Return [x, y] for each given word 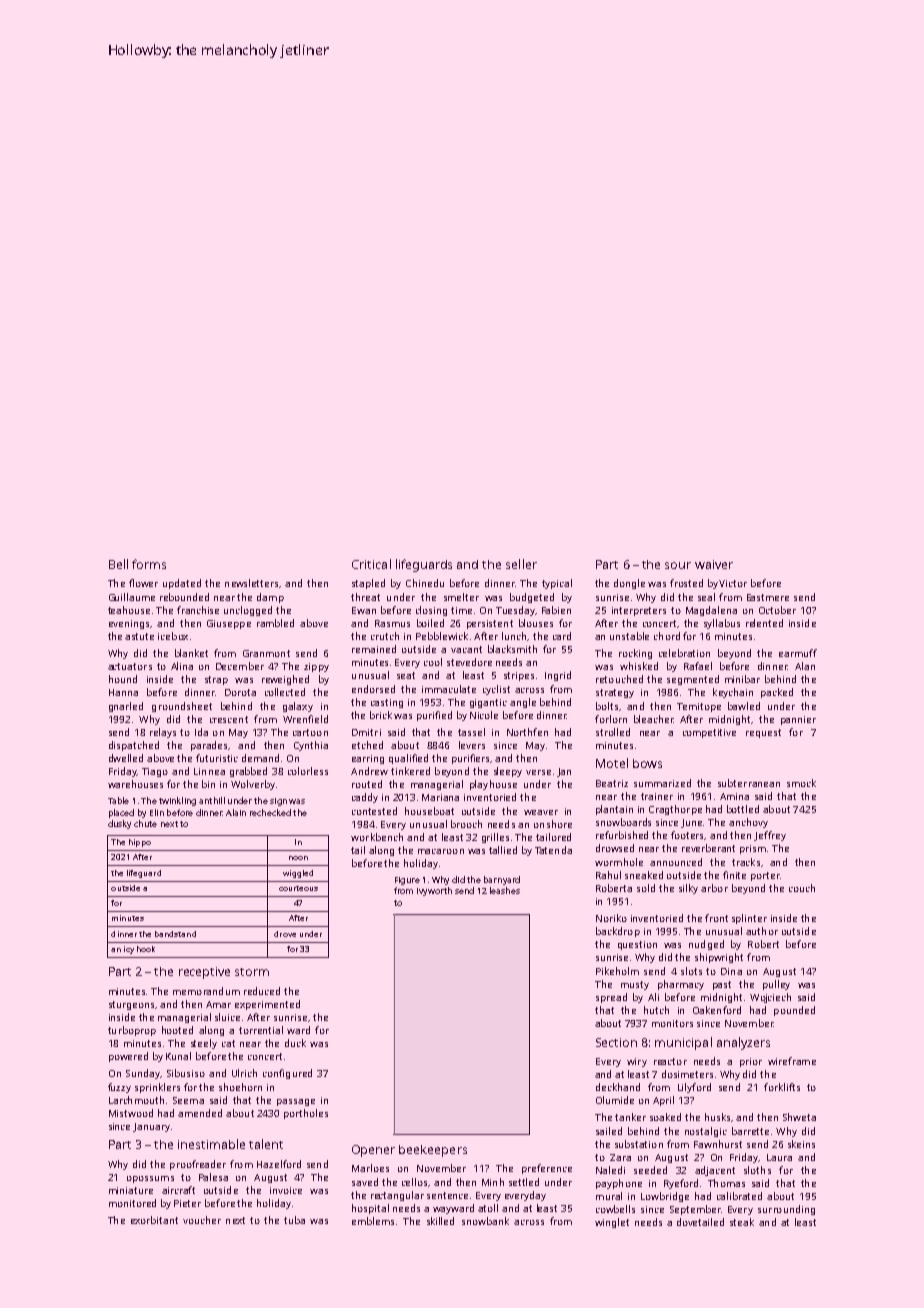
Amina [734, 796]
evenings [129, 624]
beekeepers [433, 1151]
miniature [131, 1190]
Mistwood [131, 1113]
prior [751, 1062]
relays [163, 733]
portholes [306, 1114]
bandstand [175, 934]
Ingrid [558, 676]
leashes [505, 890]
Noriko [611, 918]
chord [667, 636]
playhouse [493, 785]
